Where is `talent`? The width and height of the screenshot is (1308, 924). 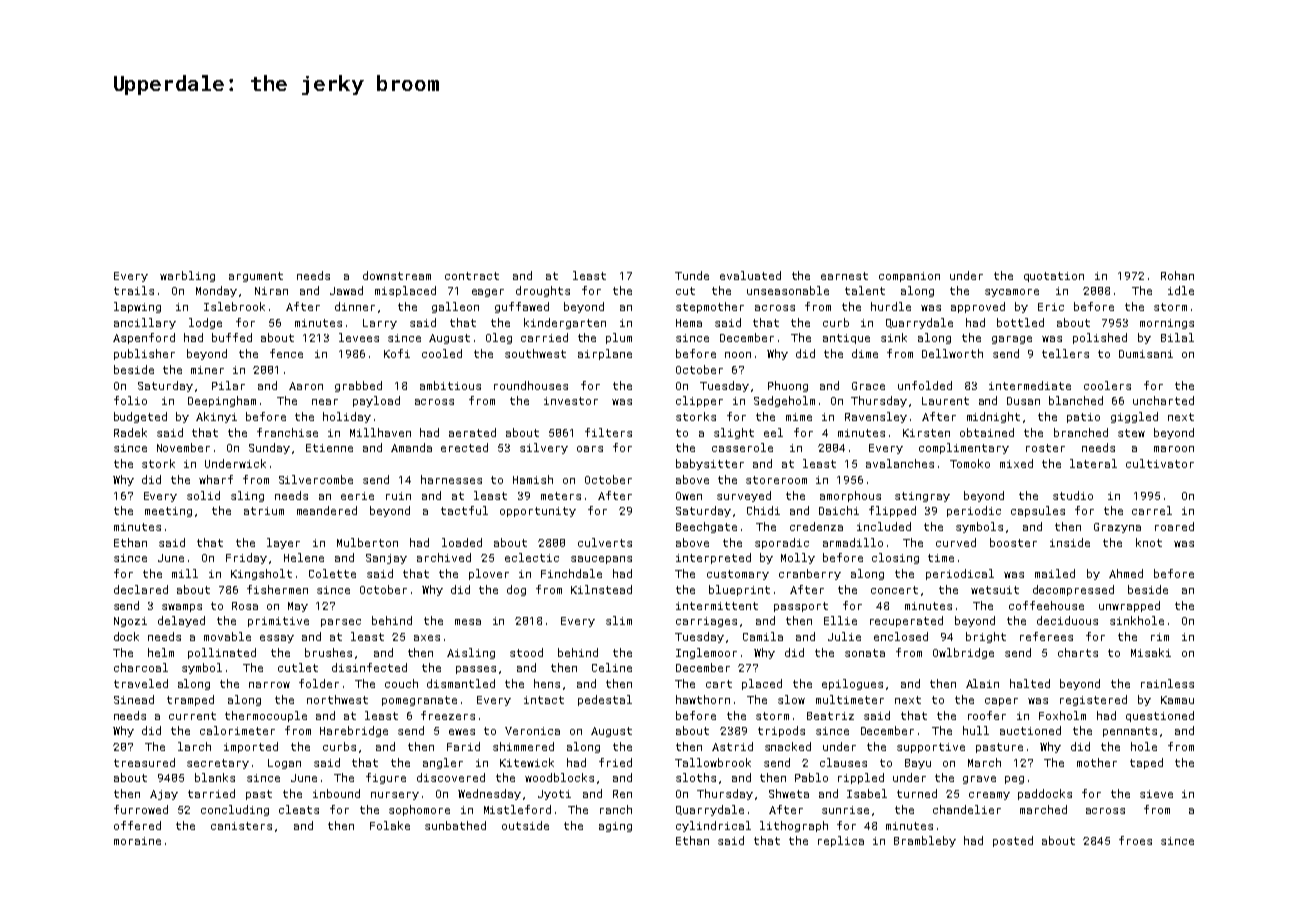 talent is located at coordinates (865, 290).
